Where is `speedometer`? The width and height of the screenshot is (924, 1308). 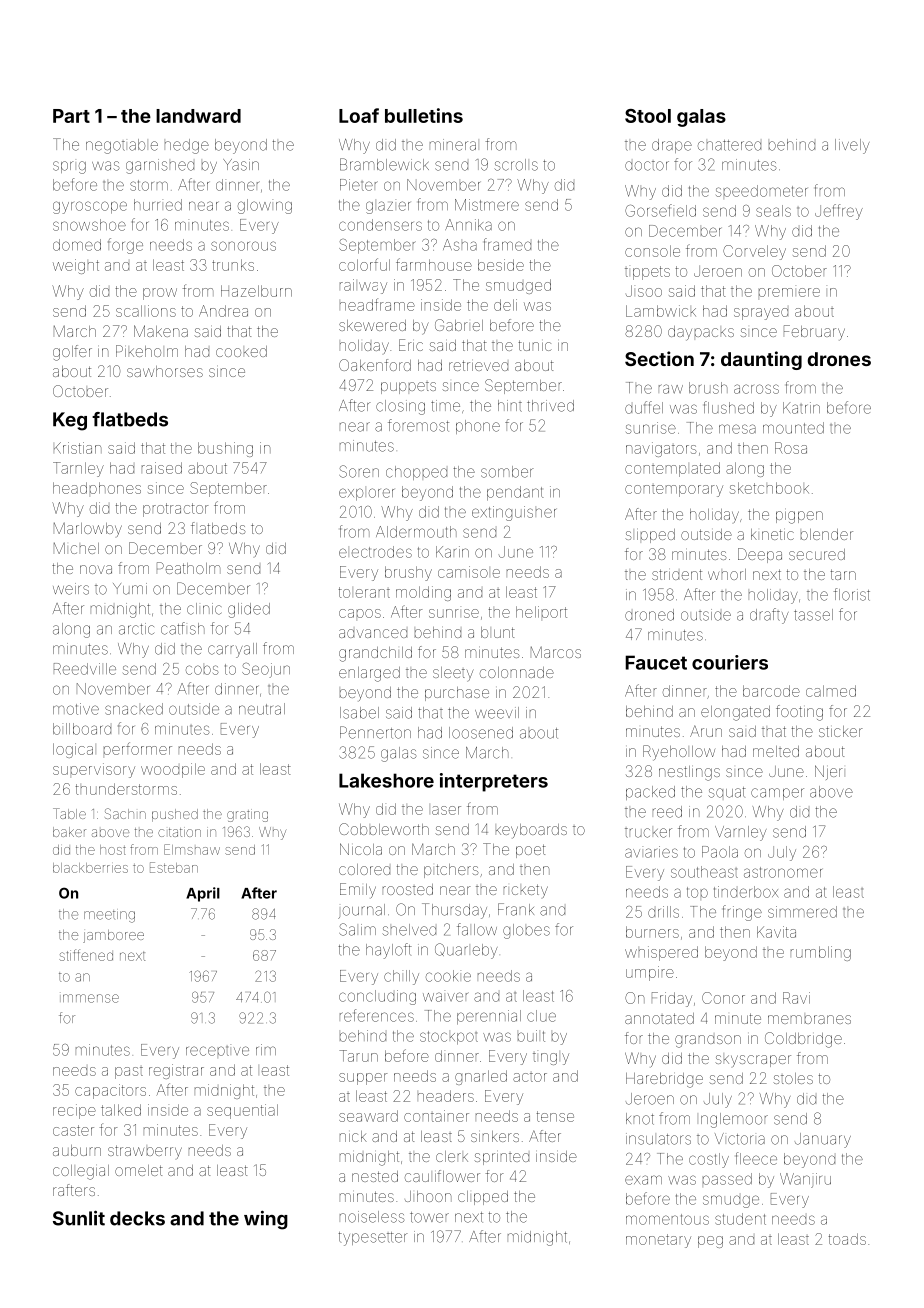
speedometer is located at coordinates (761, 191).
